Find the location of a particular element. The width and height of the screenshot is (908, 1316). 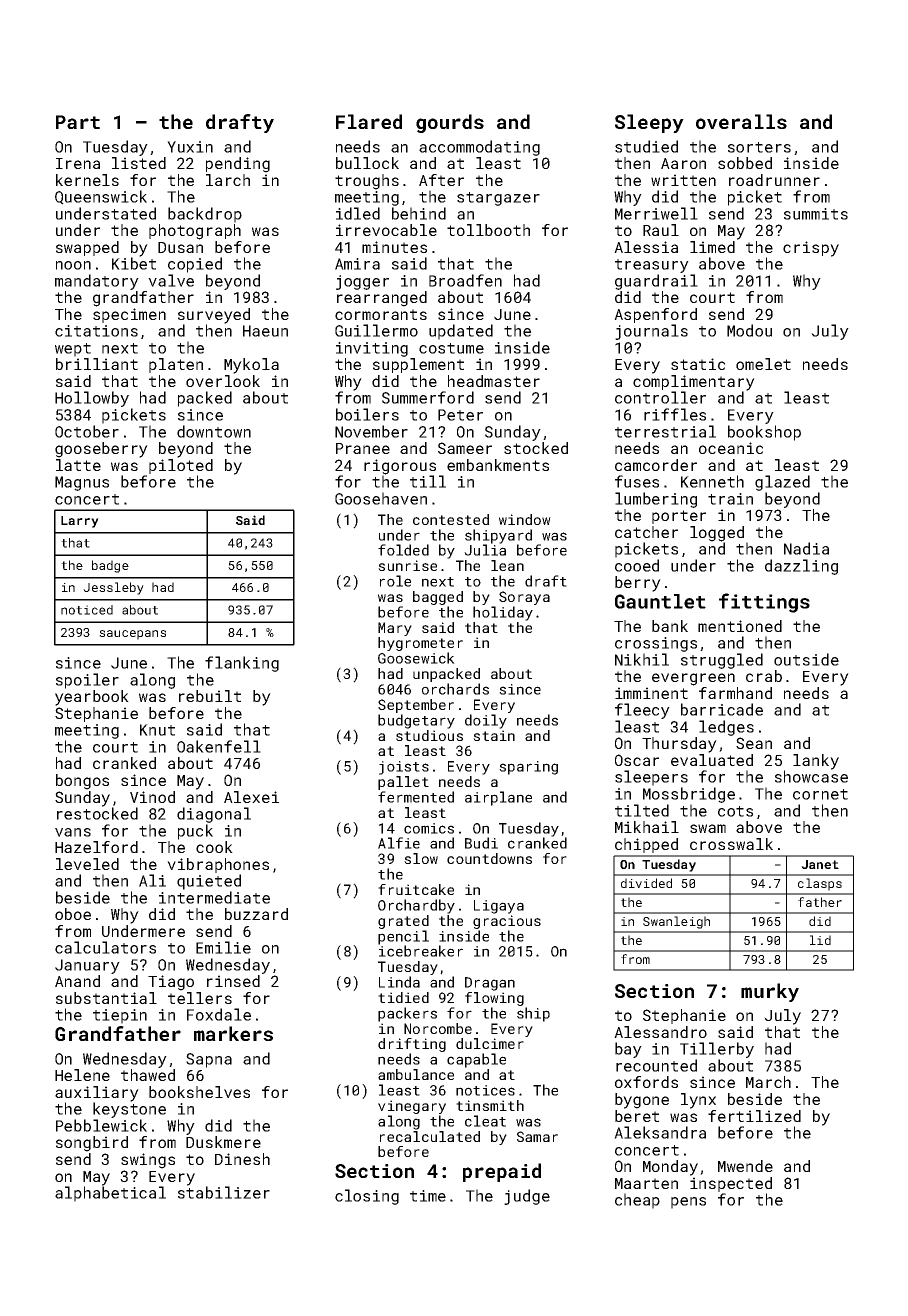

lynx is located at coordinates (698, 1101).
